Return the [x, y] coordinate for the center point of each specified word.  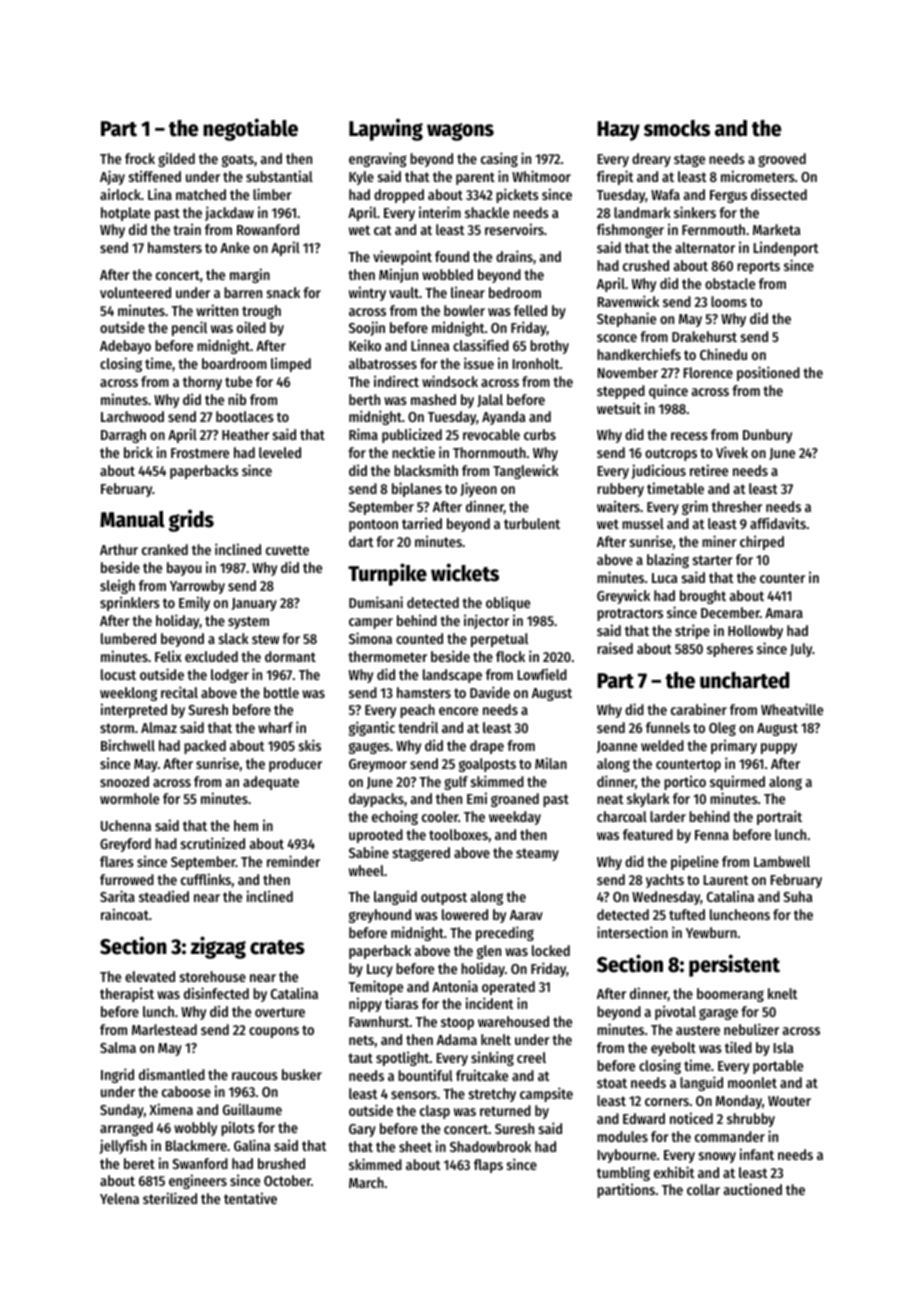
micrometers [758, 176]
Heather [245, 434]
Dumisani [376, 602]
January [254, 604]
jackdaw [229, 213]
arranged [126, 1129]
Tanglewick [526, 471]
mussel [643, 523]
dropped [399, 196]
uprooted [376, 836]
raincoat [125, 914]
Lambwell [782, 861]
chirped [762, 542]
